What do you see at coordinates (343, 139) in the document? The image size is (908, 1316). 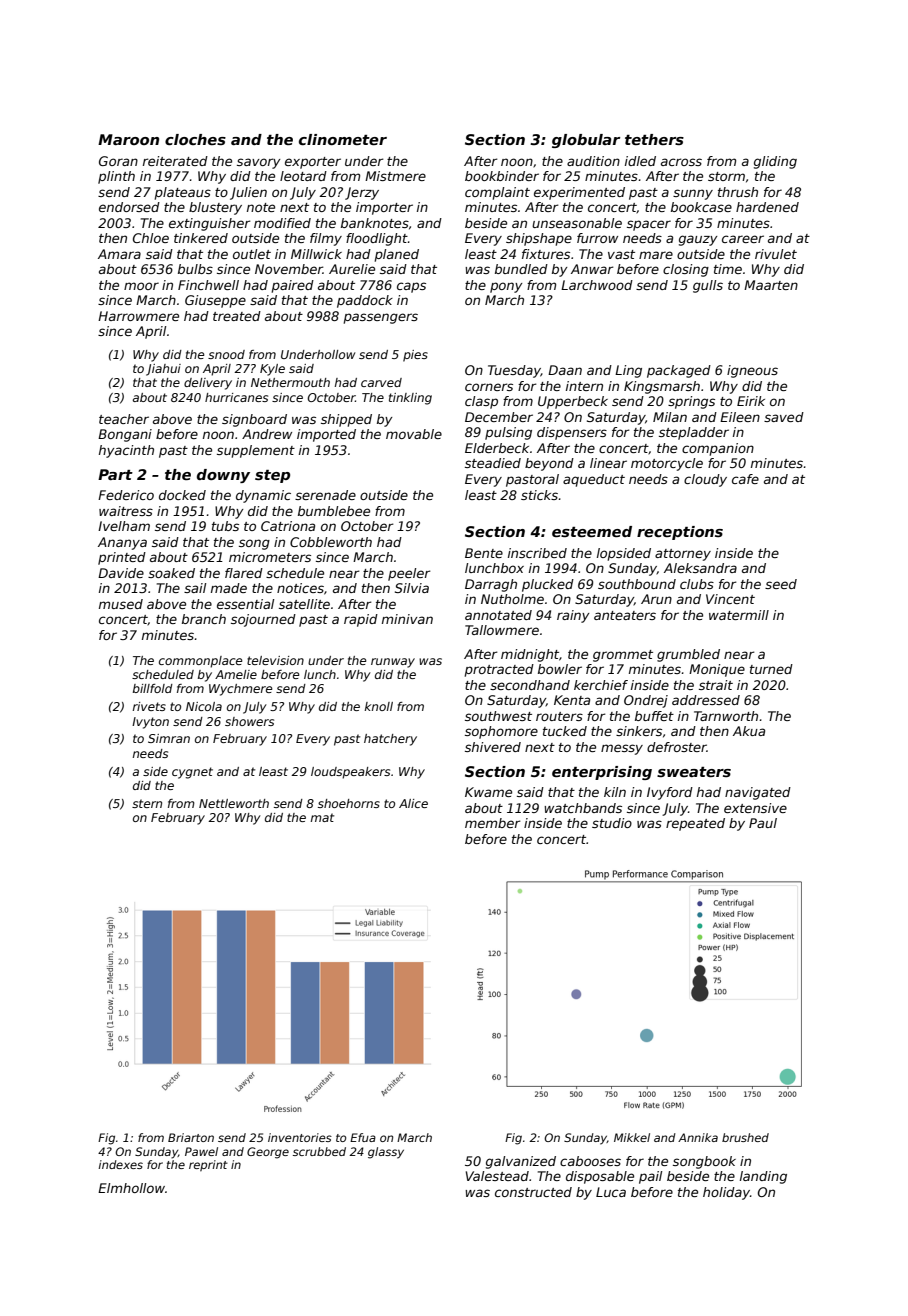 I see `clinometer` at bounding box center [343, 139].
